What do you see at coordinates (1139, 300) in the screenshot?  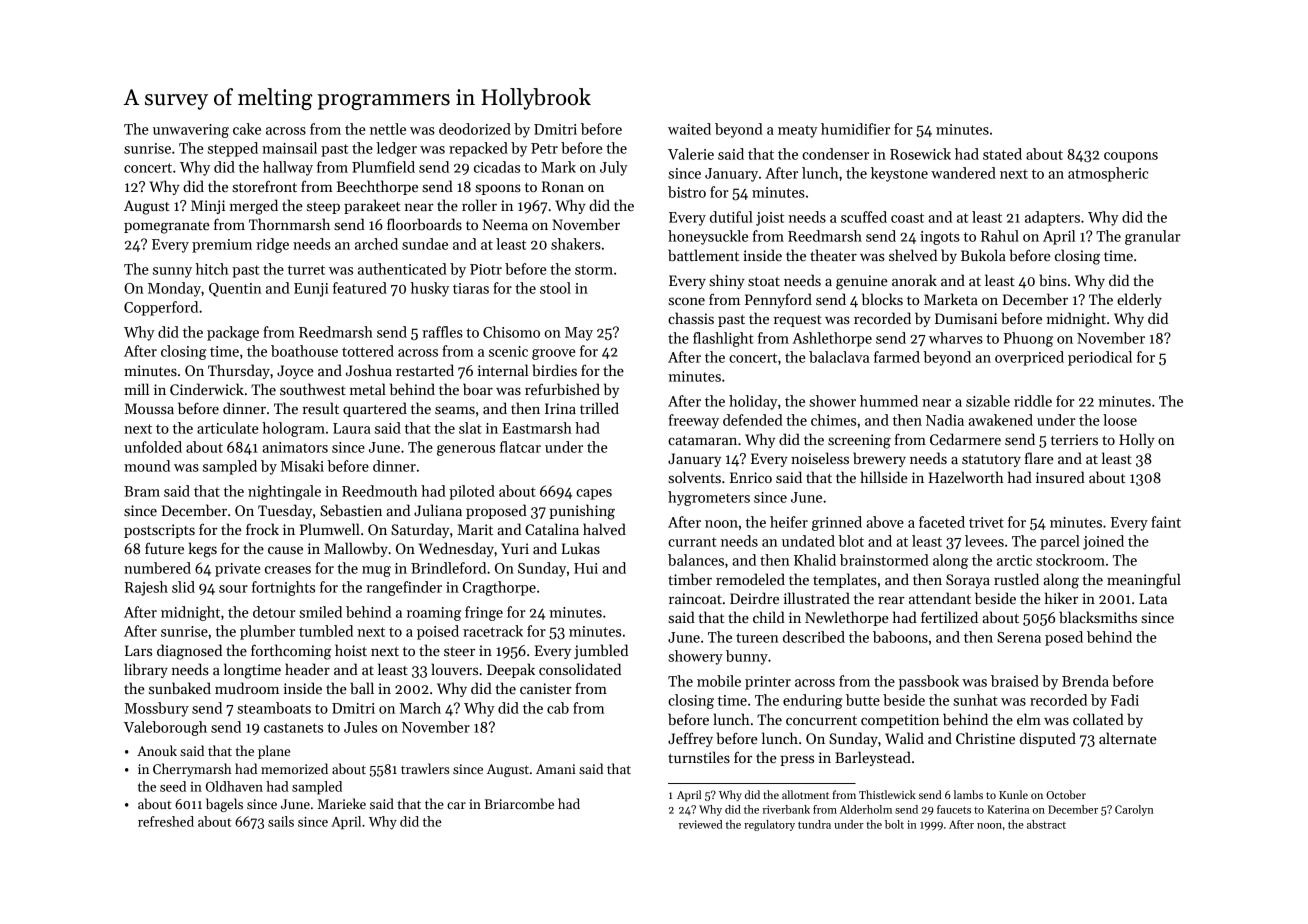 I see `elderly` at bounding box center [1139, 300].
